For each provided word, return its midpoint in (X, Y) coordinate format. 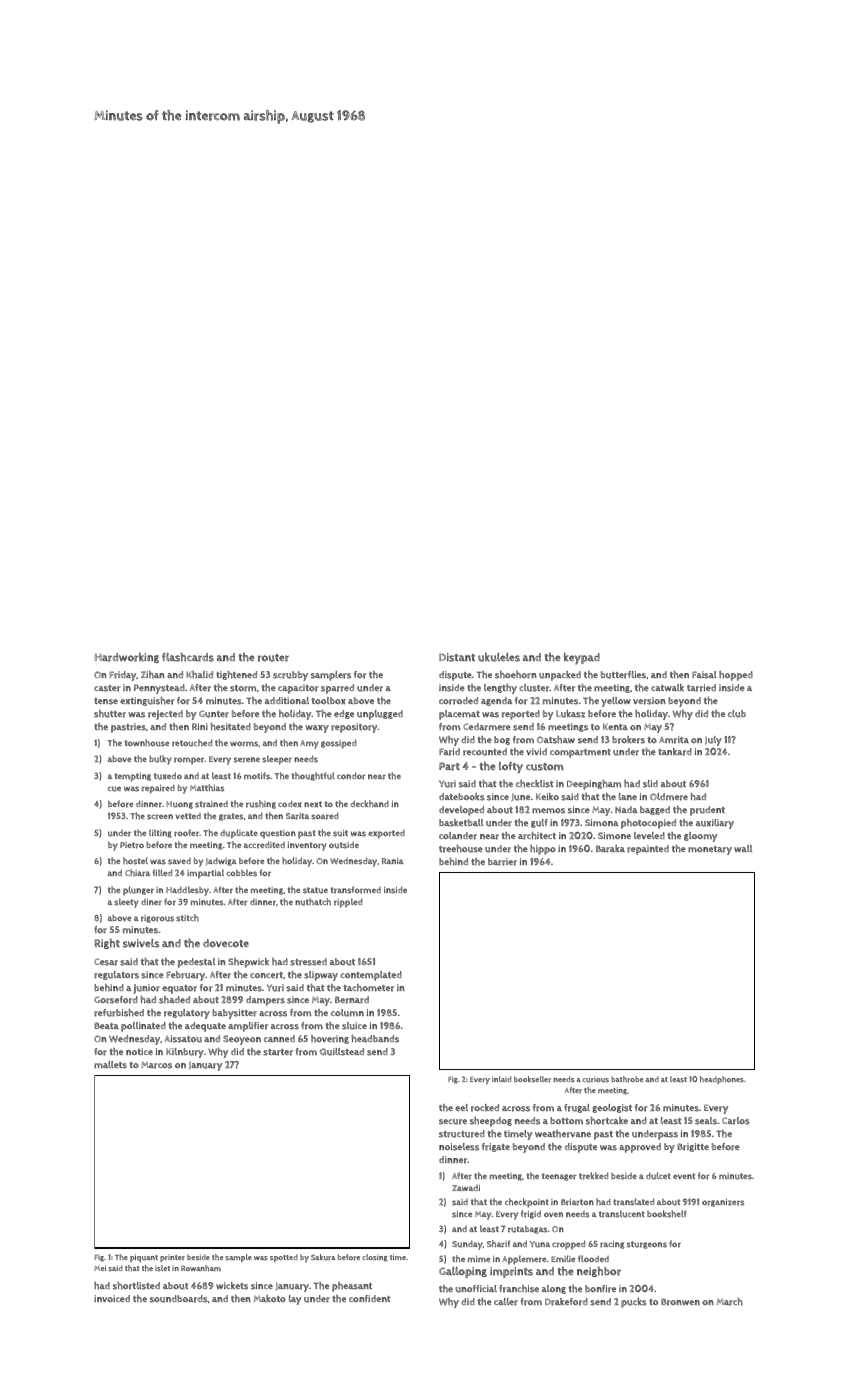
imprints (511, 1272)
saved (179, 861)
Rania (392, 861)
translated (633, 1202)
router (273, 658)
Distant (457, 657)
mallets (110, 1065)
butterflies (623, 675)
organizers (723, 1203)
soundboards (179, 1299)
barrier (502, 862)
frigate (496, 1147)
